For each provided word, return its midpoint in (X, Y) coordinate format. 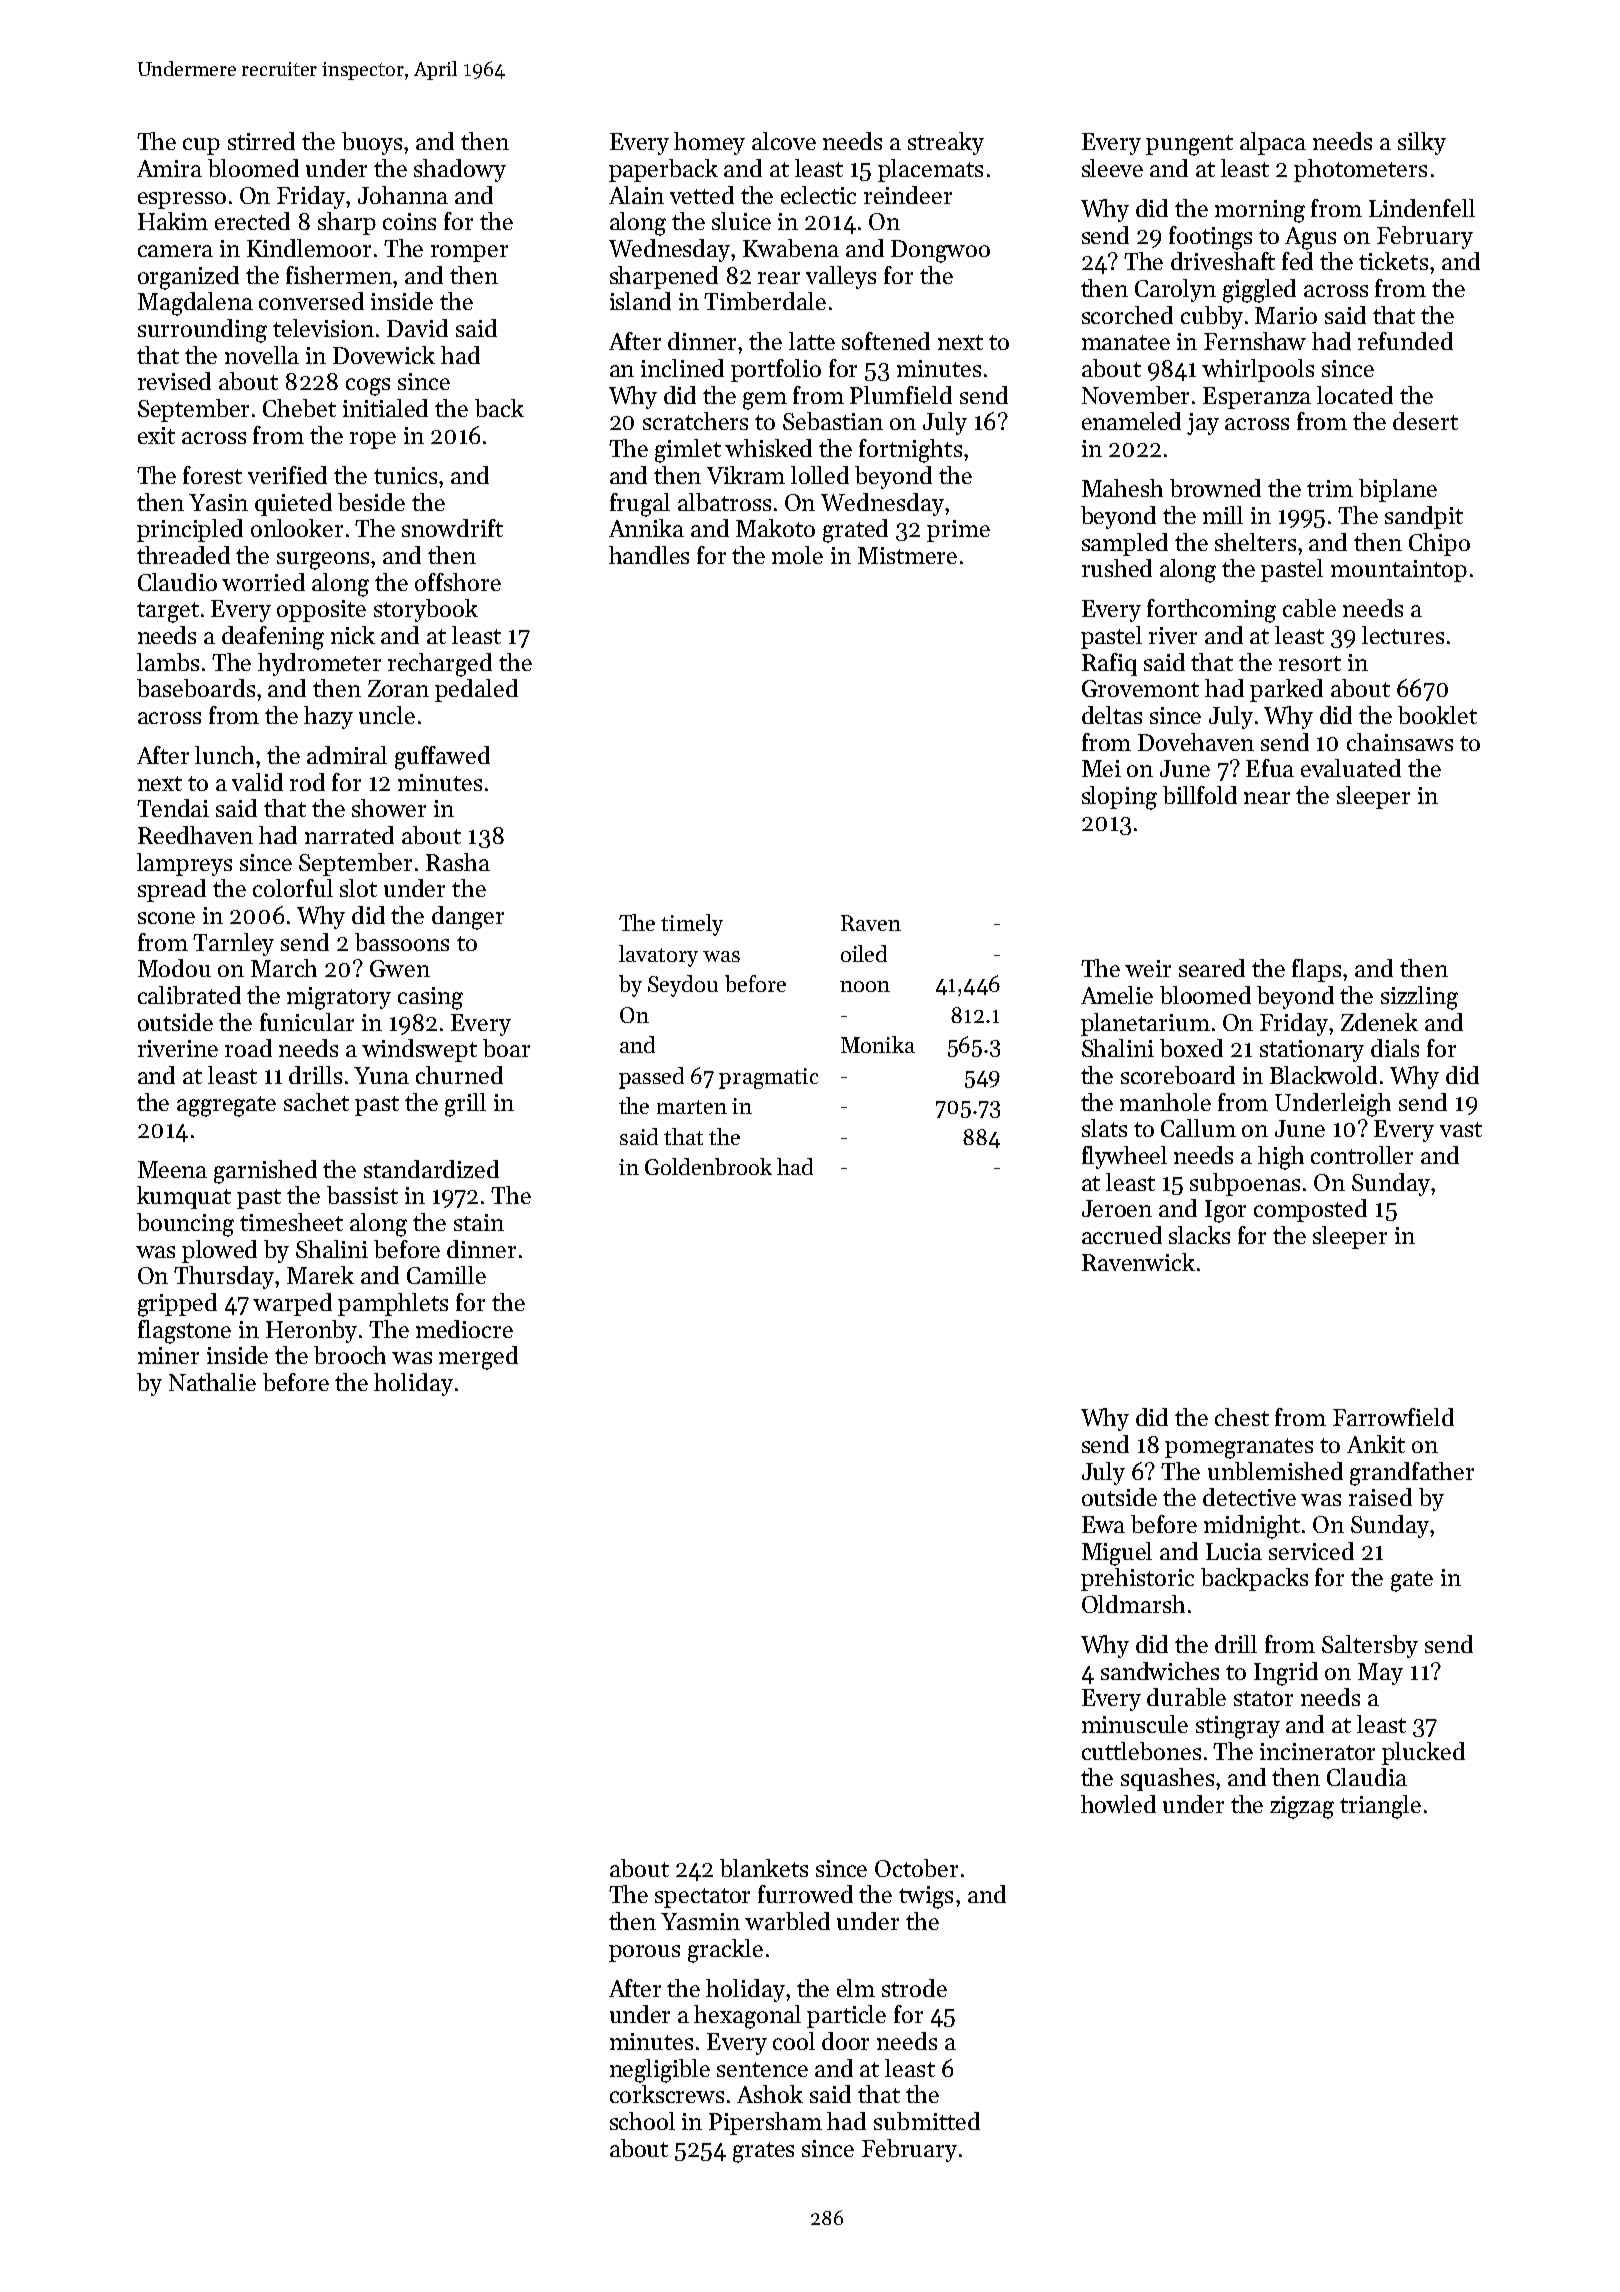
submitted (927, 2121)
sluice (741, 221)
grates (763, 2152)
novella (262, 355)
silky (1422, 143)
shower (389, 808)
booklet (1437, 715)
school (642, 2121)
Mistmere (907, 555)
